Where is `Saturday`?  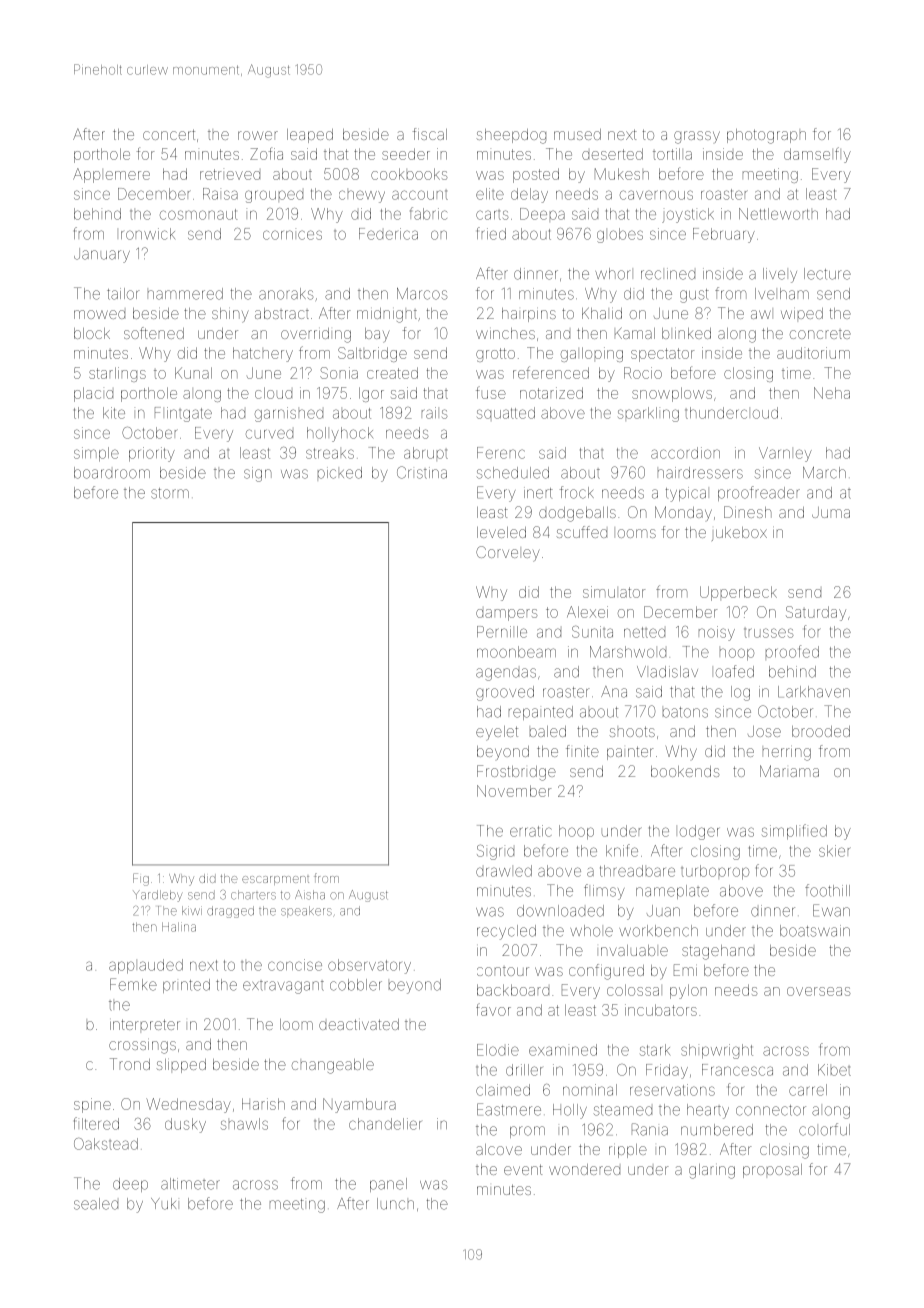
Saturday is located at coordinates (816, 613).
